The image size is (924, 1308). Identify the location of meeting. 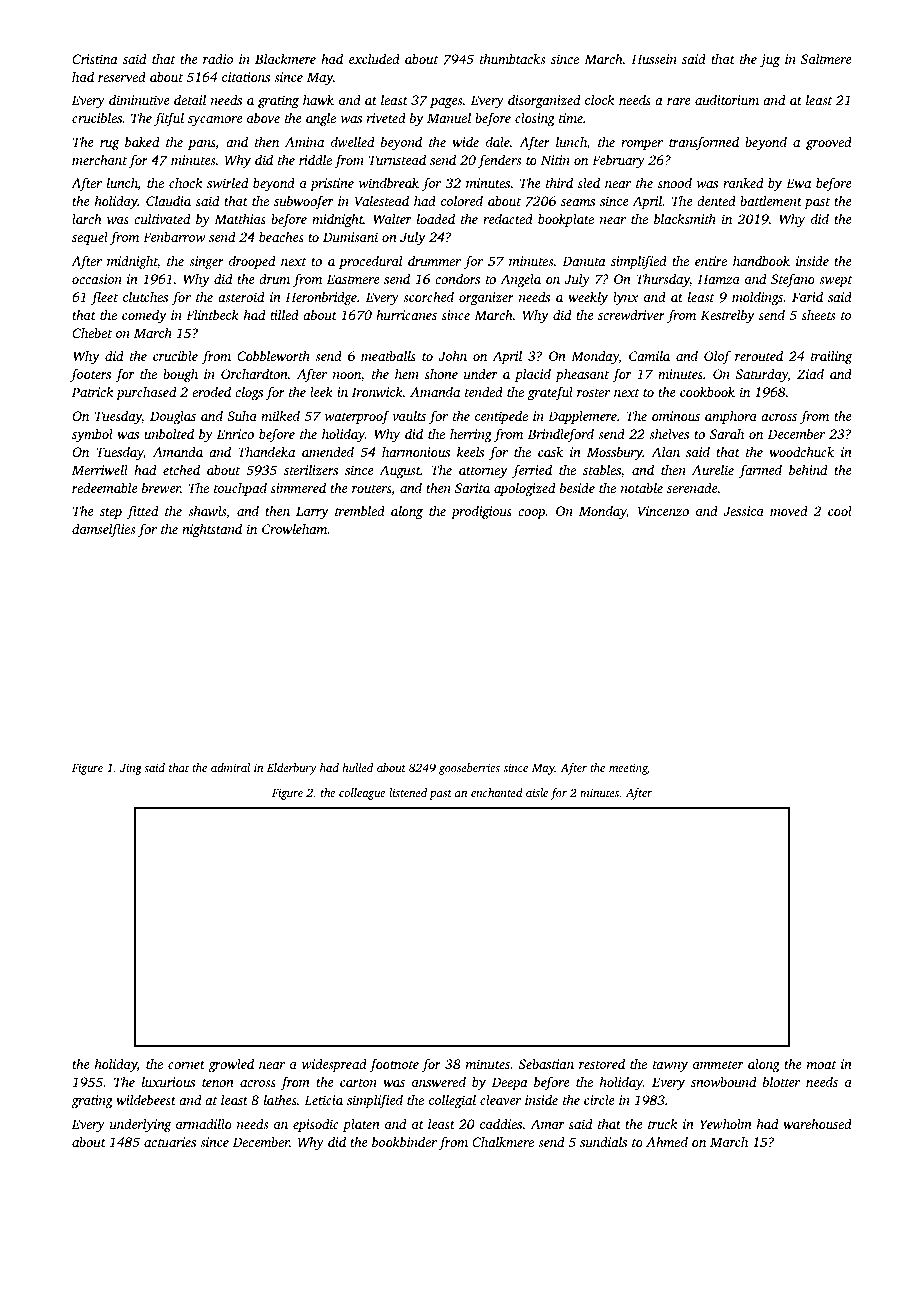
(628, 769).
